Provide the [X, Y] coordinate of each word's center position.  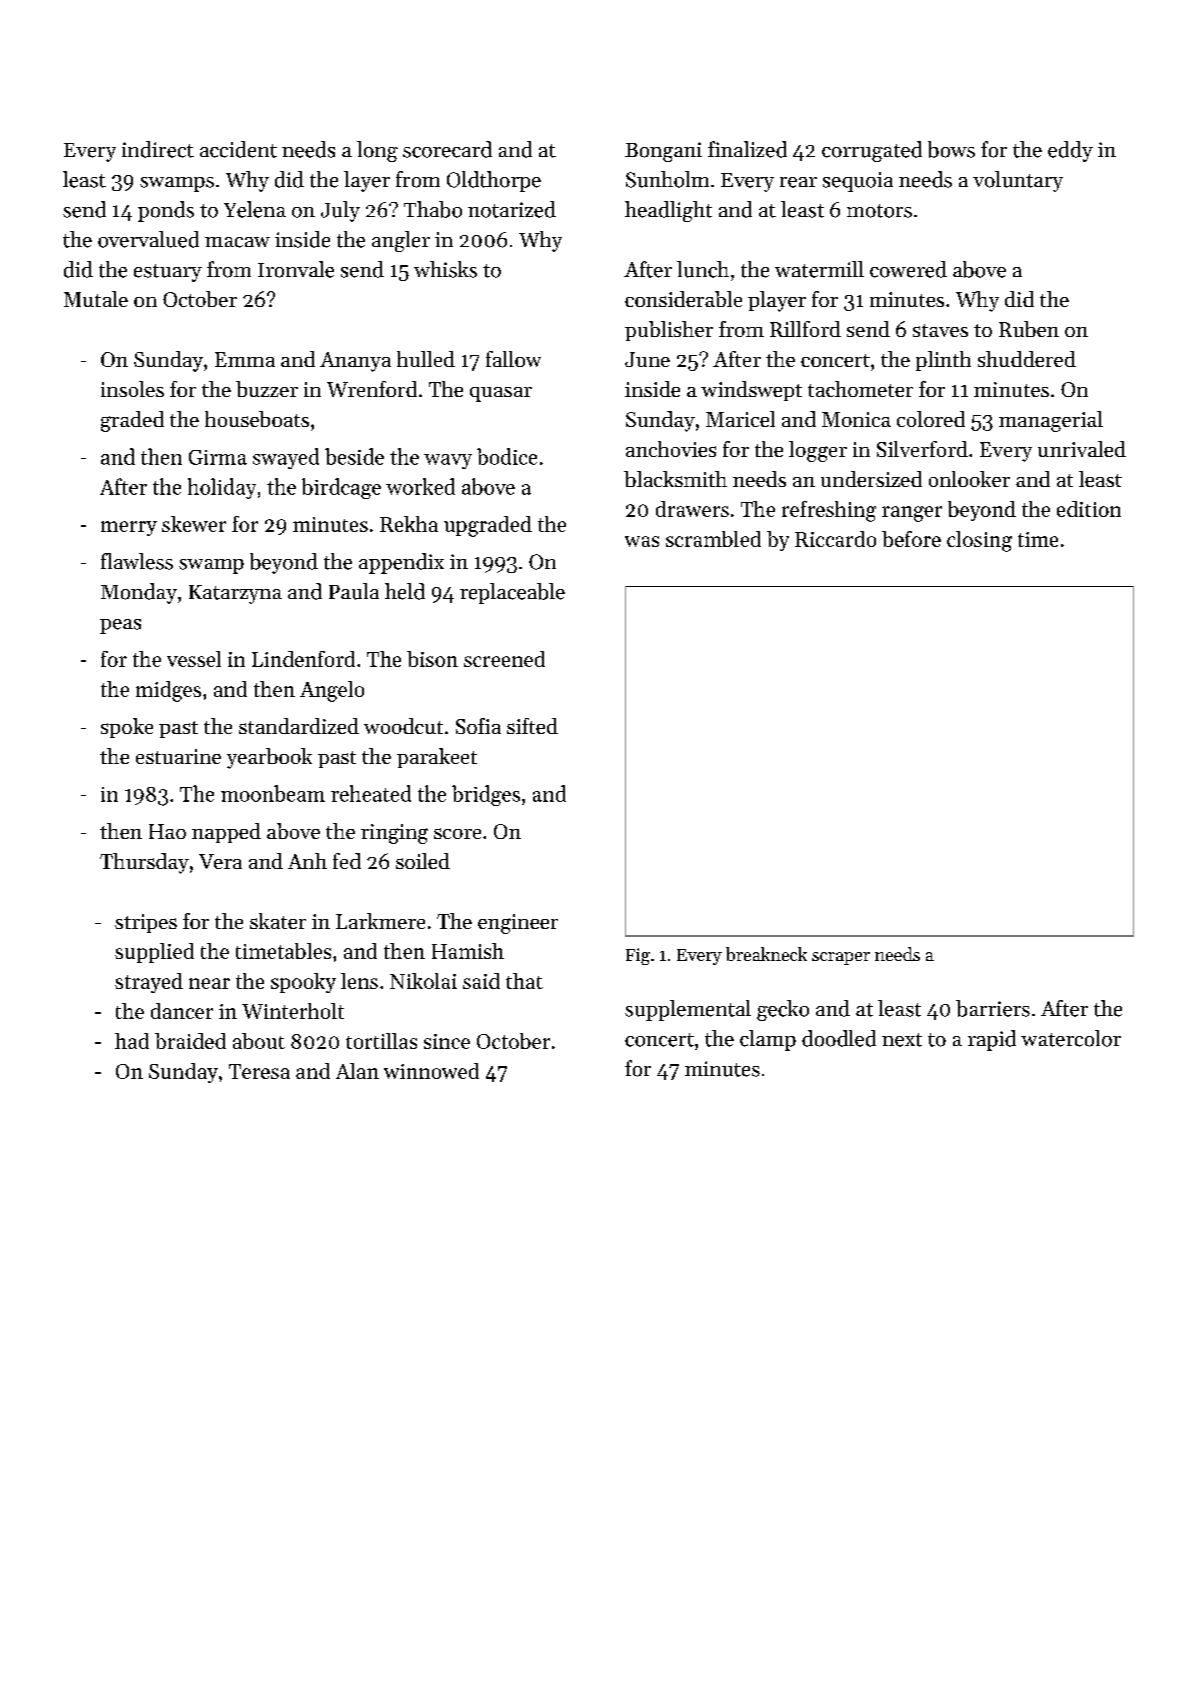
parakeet [437, 758]
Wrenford [372, 389]
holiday [222, 488]
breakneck [766, 954]
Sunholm [667, 179]
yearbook [269, 758]
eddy [1070, 151]
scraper [841, 958]
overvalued [148, 239]
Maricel [740, 419]
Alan [357, 1071]
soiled [423, 861]
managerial [1051, 421]
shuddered [1027, 359]
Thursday [144, 863]
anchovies [671, 449]
